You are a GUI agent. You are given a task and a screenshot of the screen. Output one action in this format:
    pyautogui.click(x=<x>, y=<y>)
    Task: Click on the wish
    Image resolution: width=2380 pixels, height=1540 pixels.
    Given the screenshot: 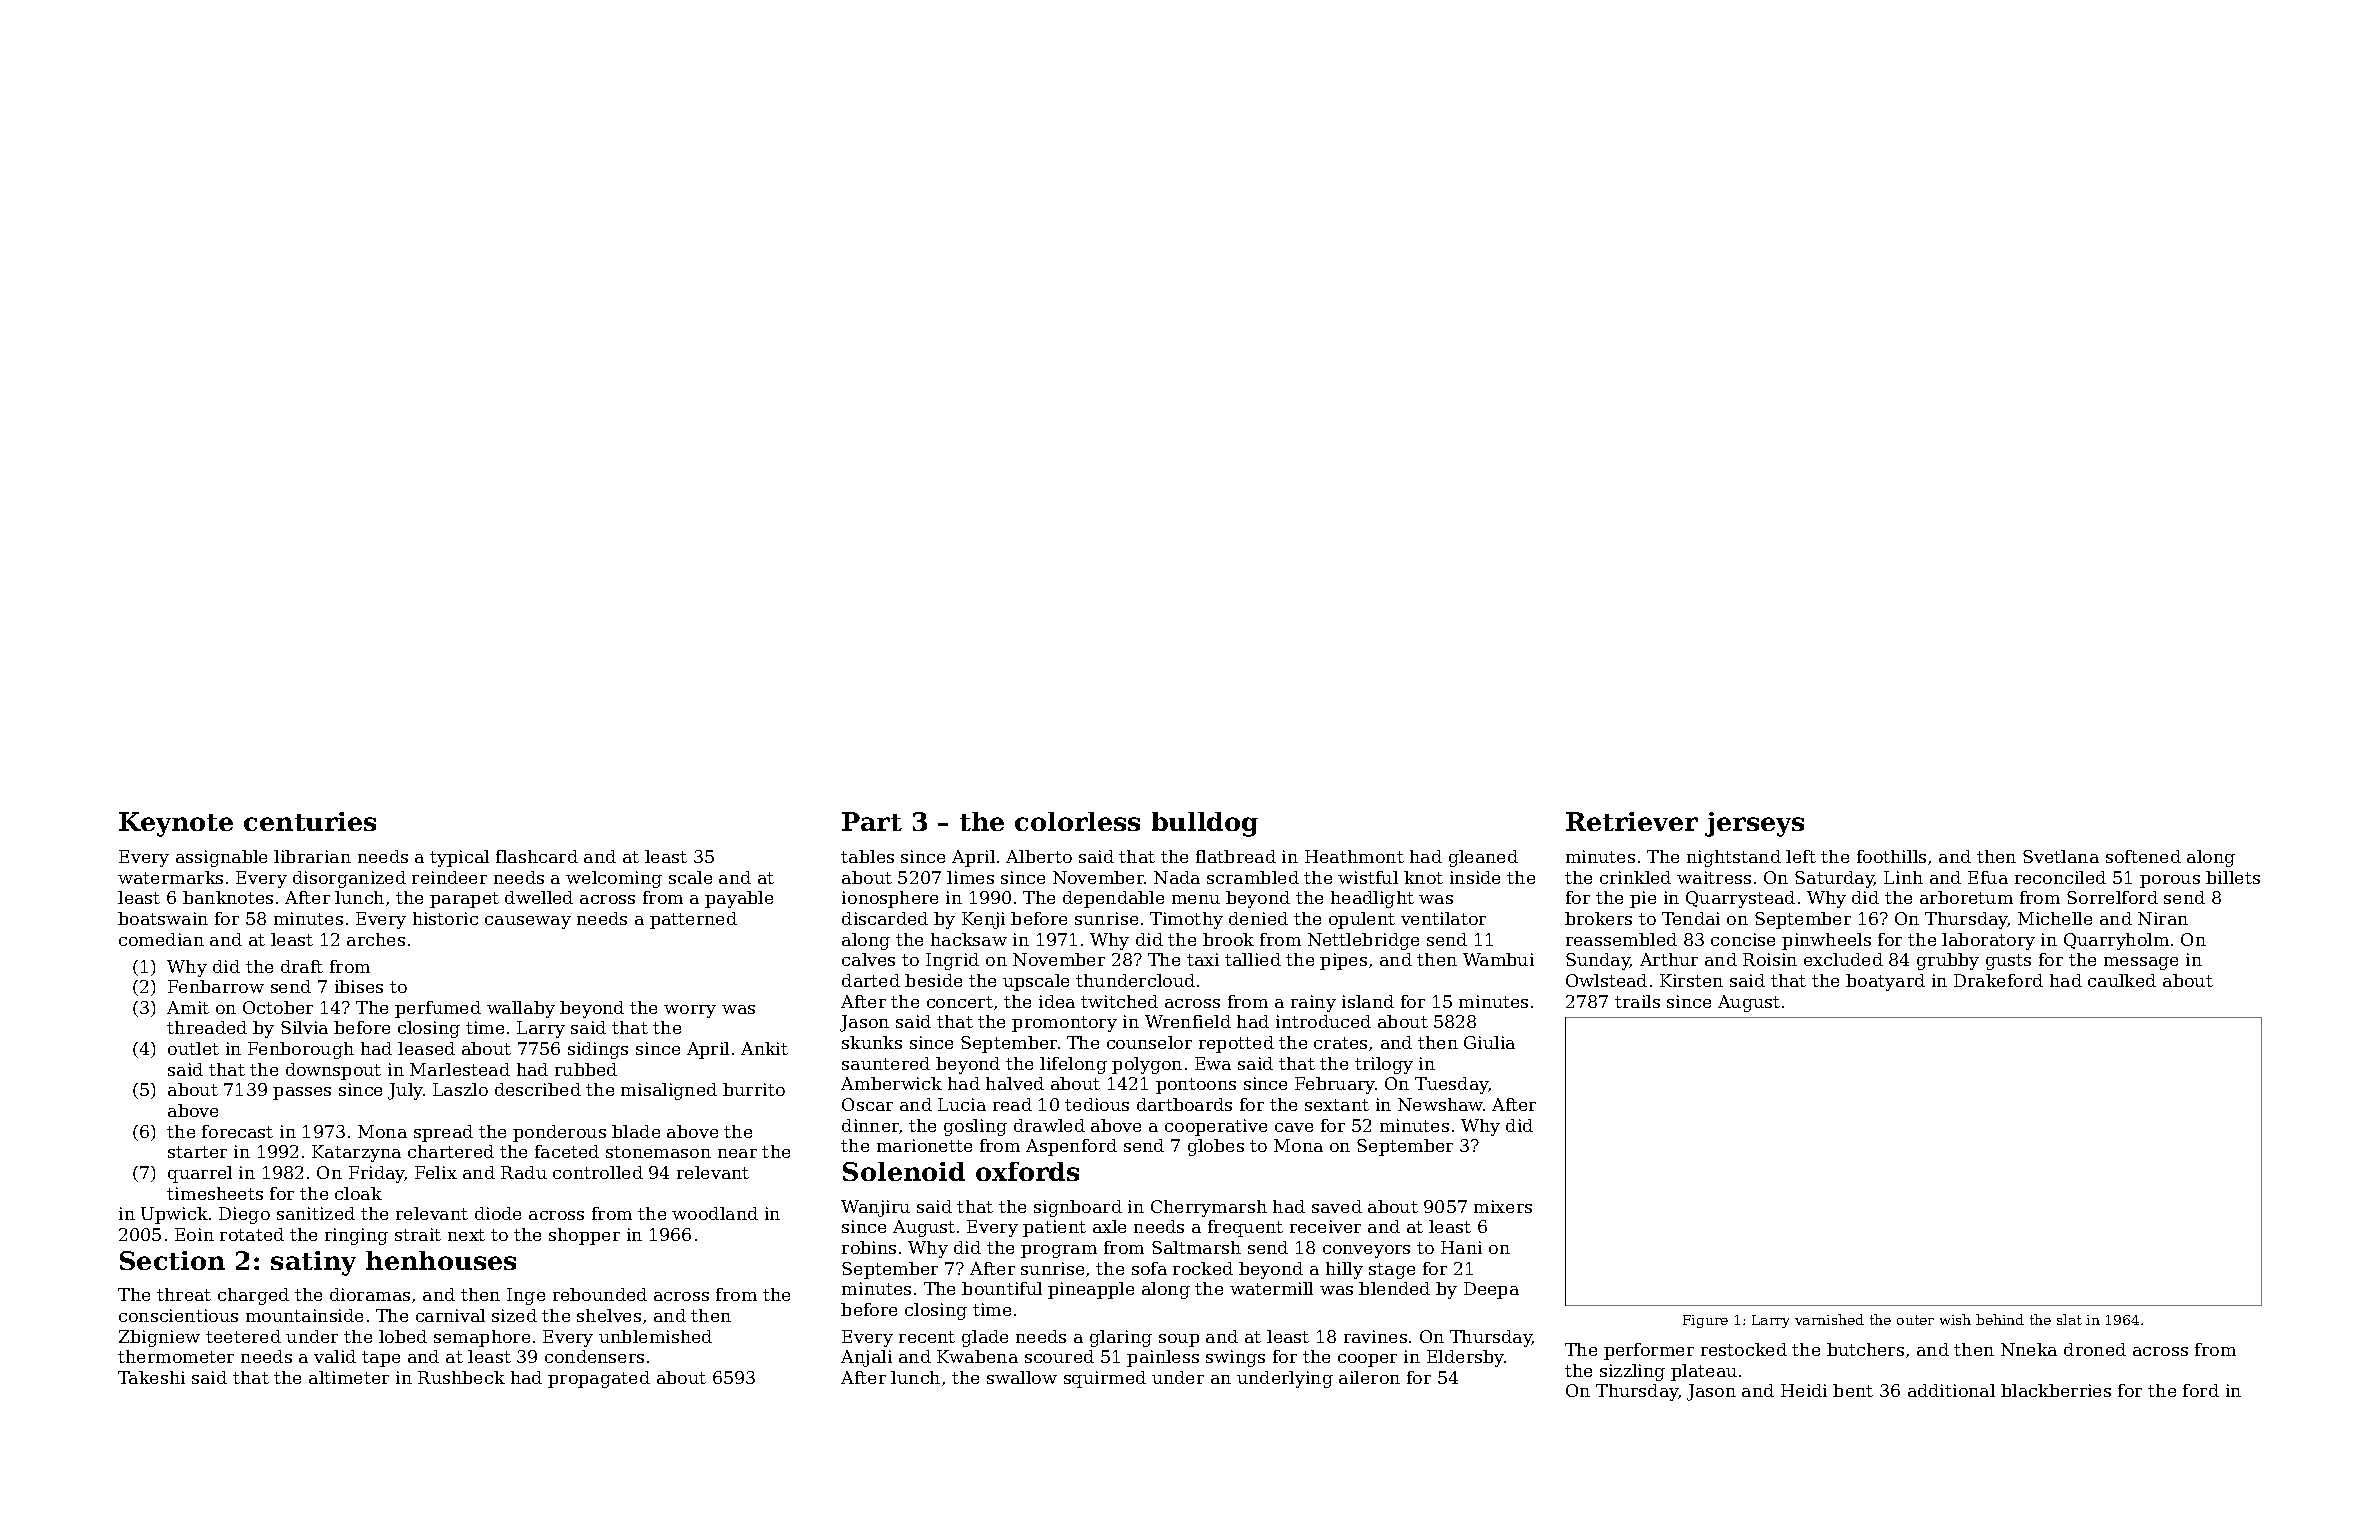 What is the action you would take?
    pyautogui.click(x=1955, y=1319)
